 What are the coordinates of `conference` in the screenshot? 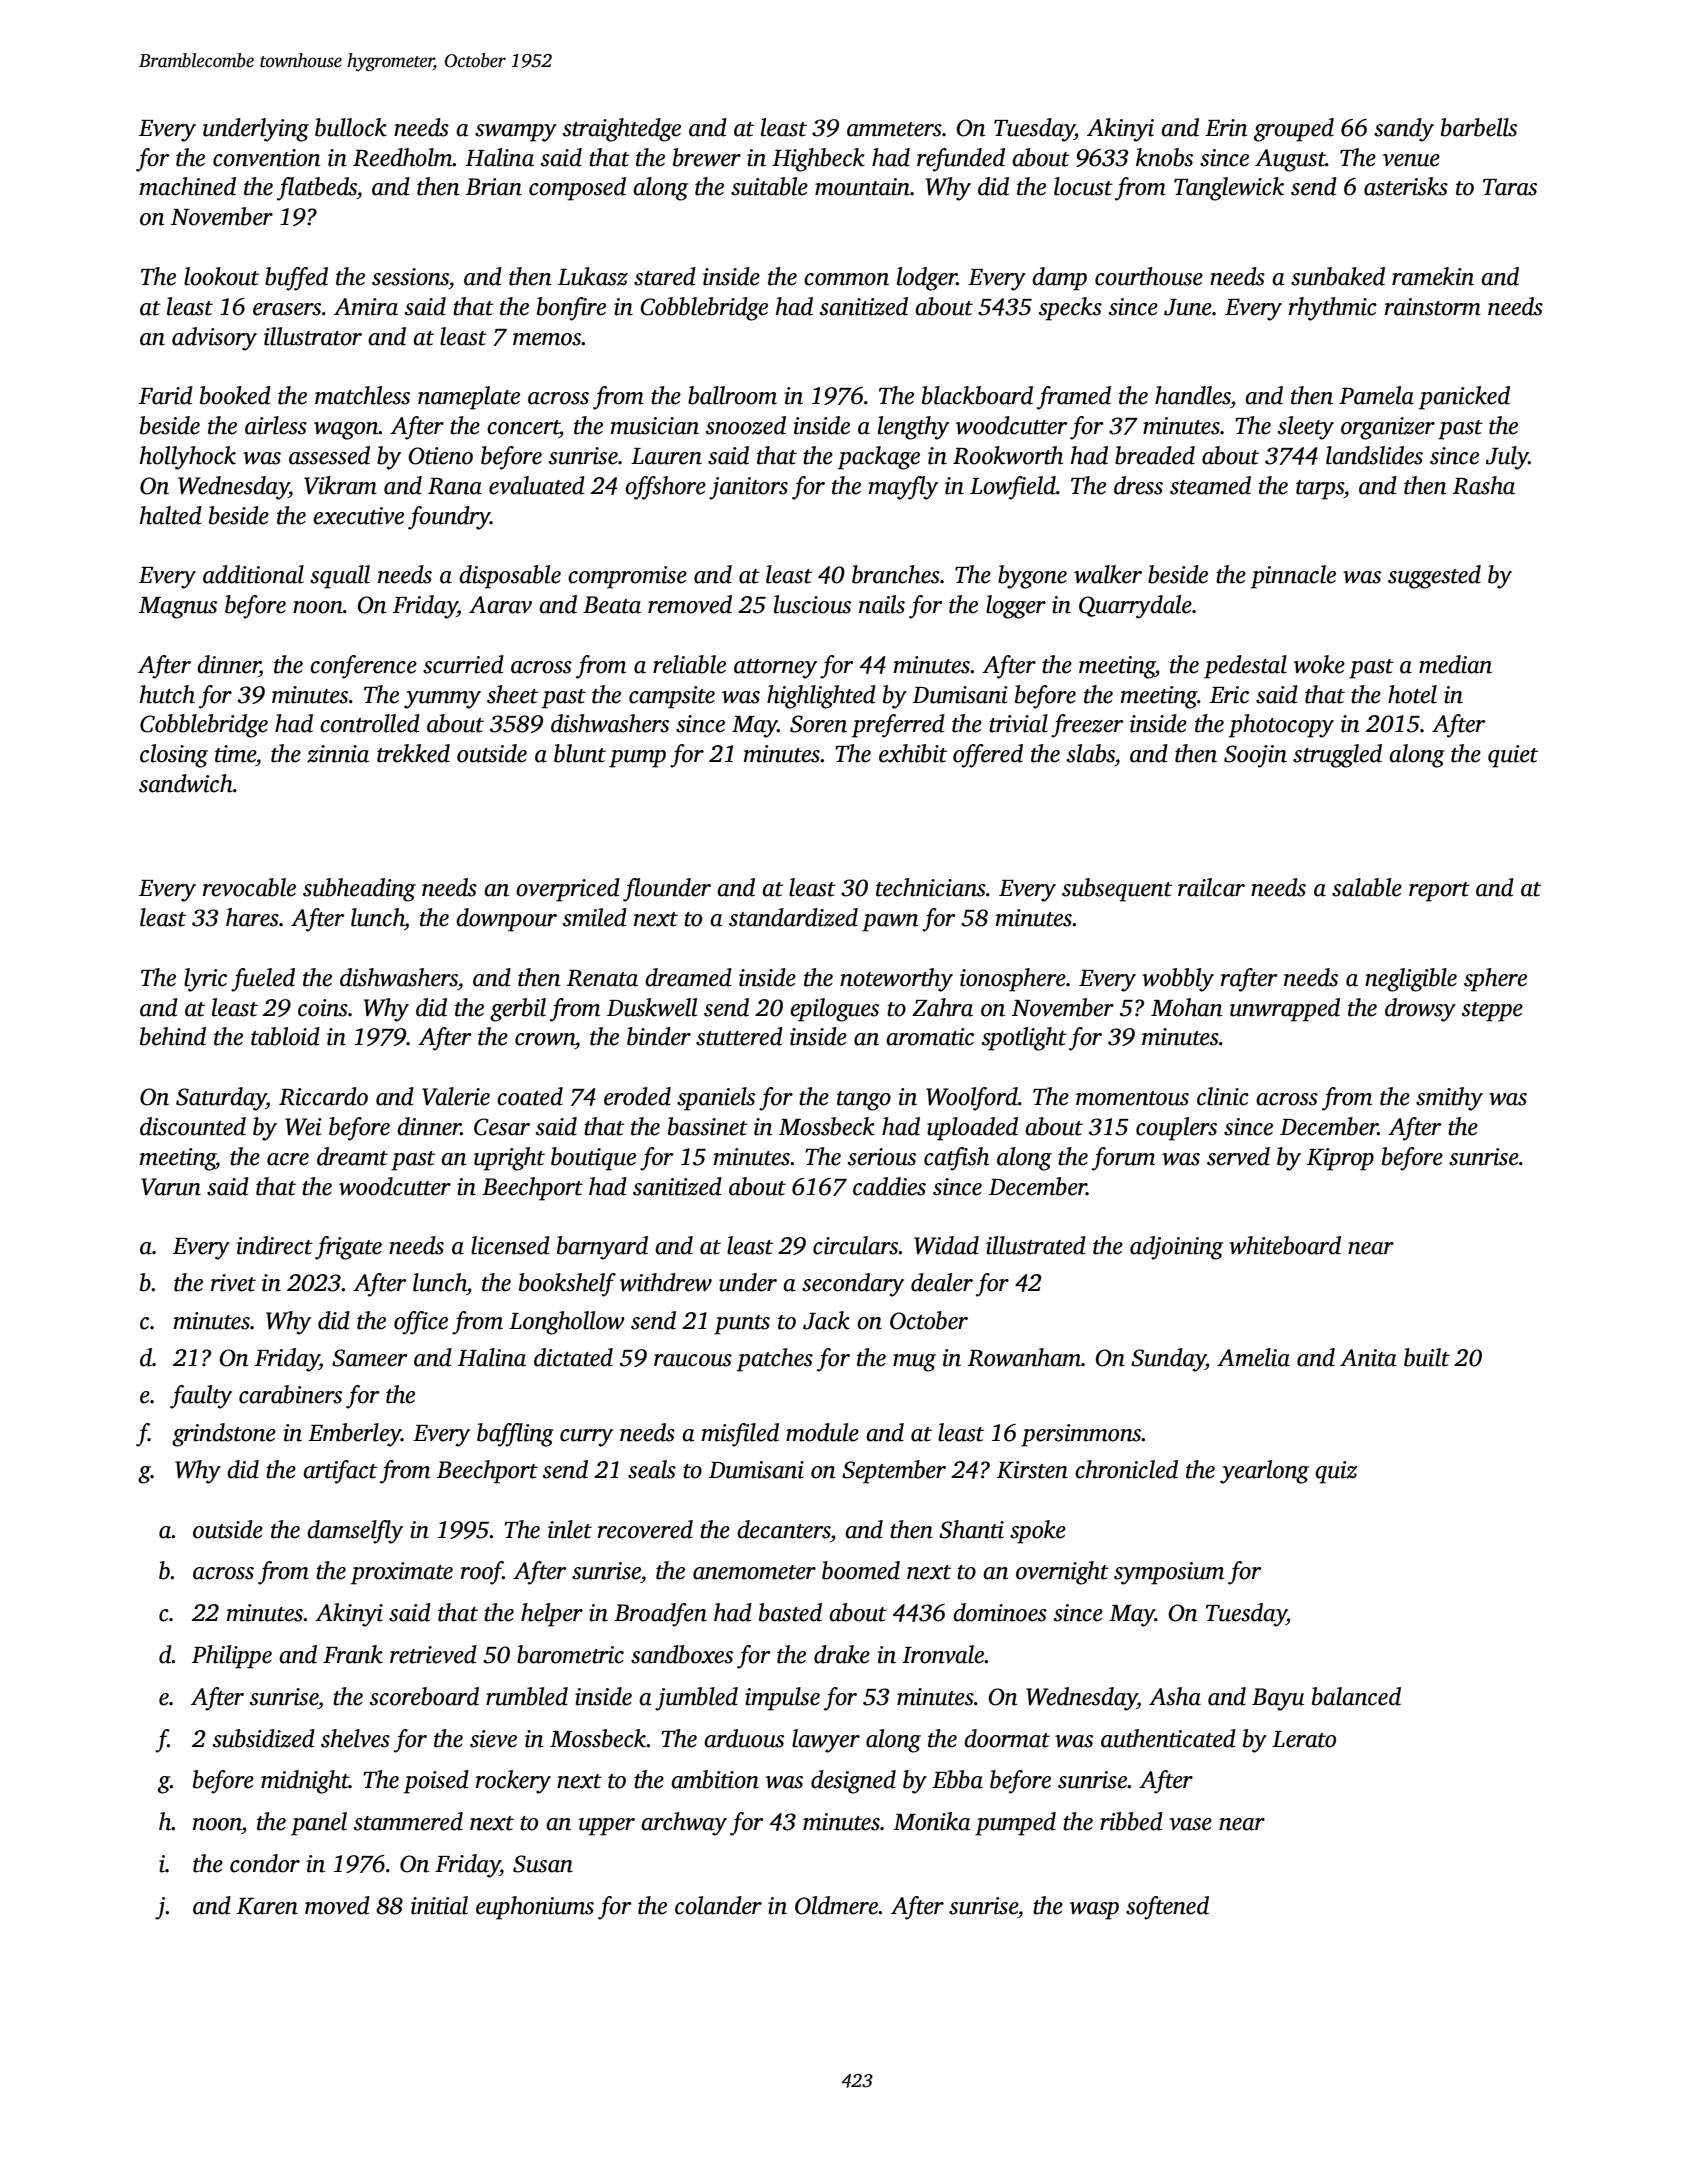 It's located at (363, 667).
